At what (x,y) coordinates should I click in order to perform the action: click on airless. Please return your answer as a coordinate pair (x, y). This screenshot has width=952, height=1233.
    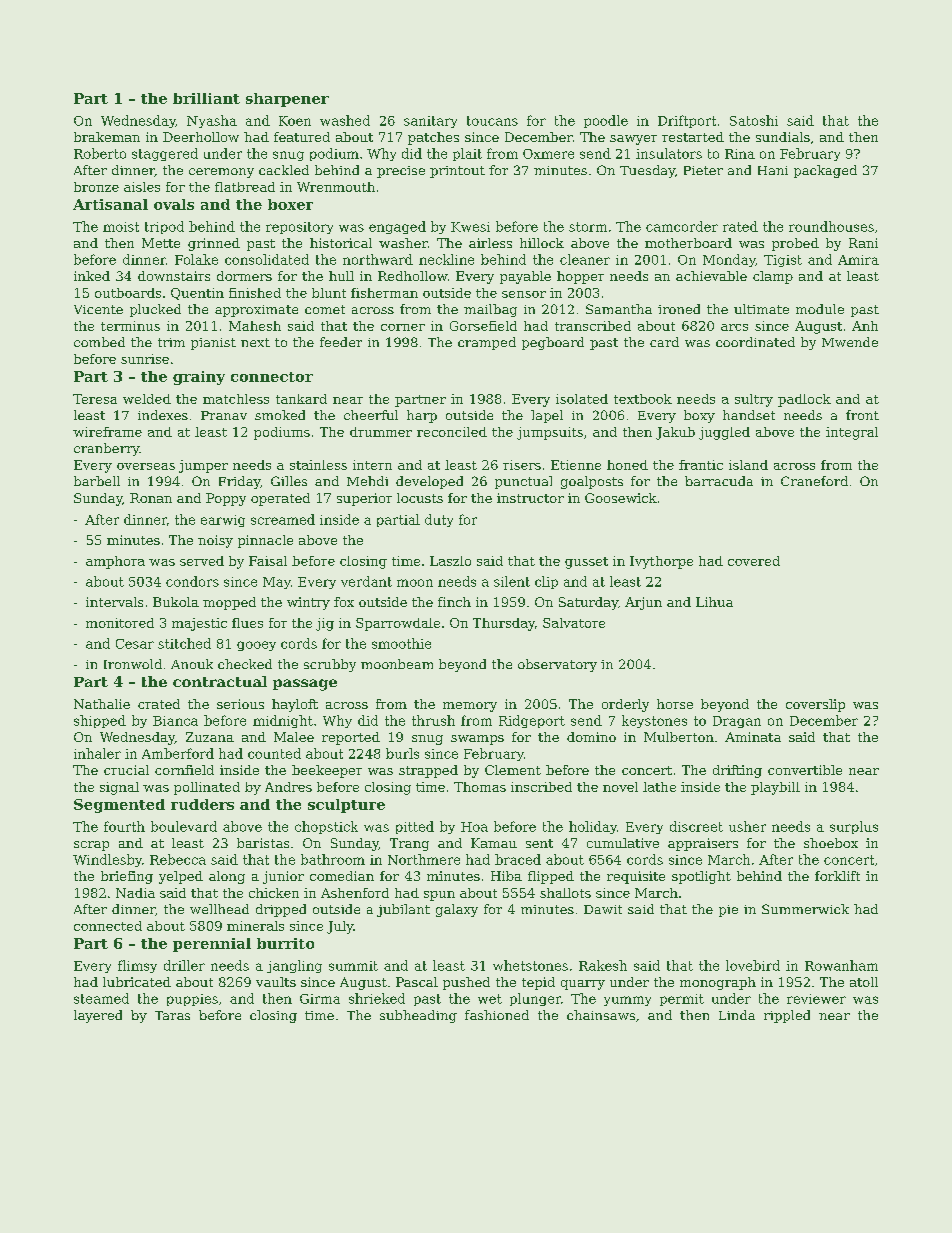
    Looking at the image, I should click on (490, 243).
